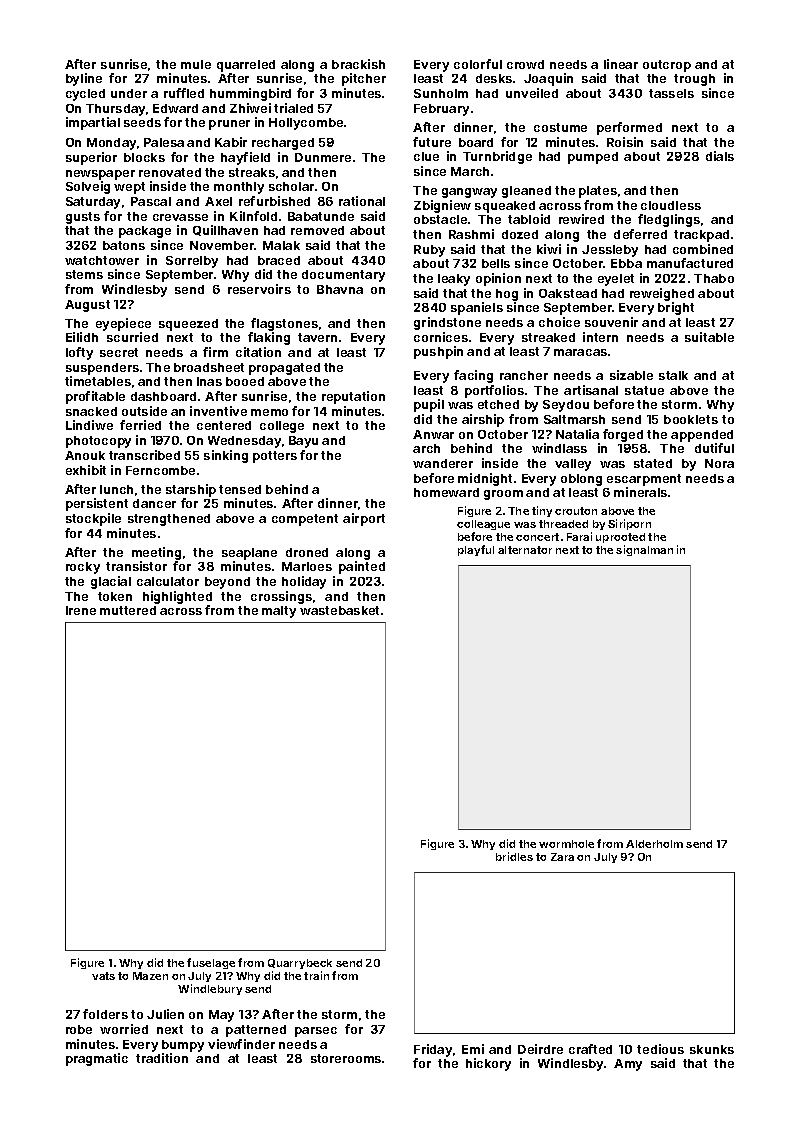 The image size is (800, 1135). What do you see at coordinates (473, 1049) in the document?
I see `Emi` at bounding box center [473, 1049].
